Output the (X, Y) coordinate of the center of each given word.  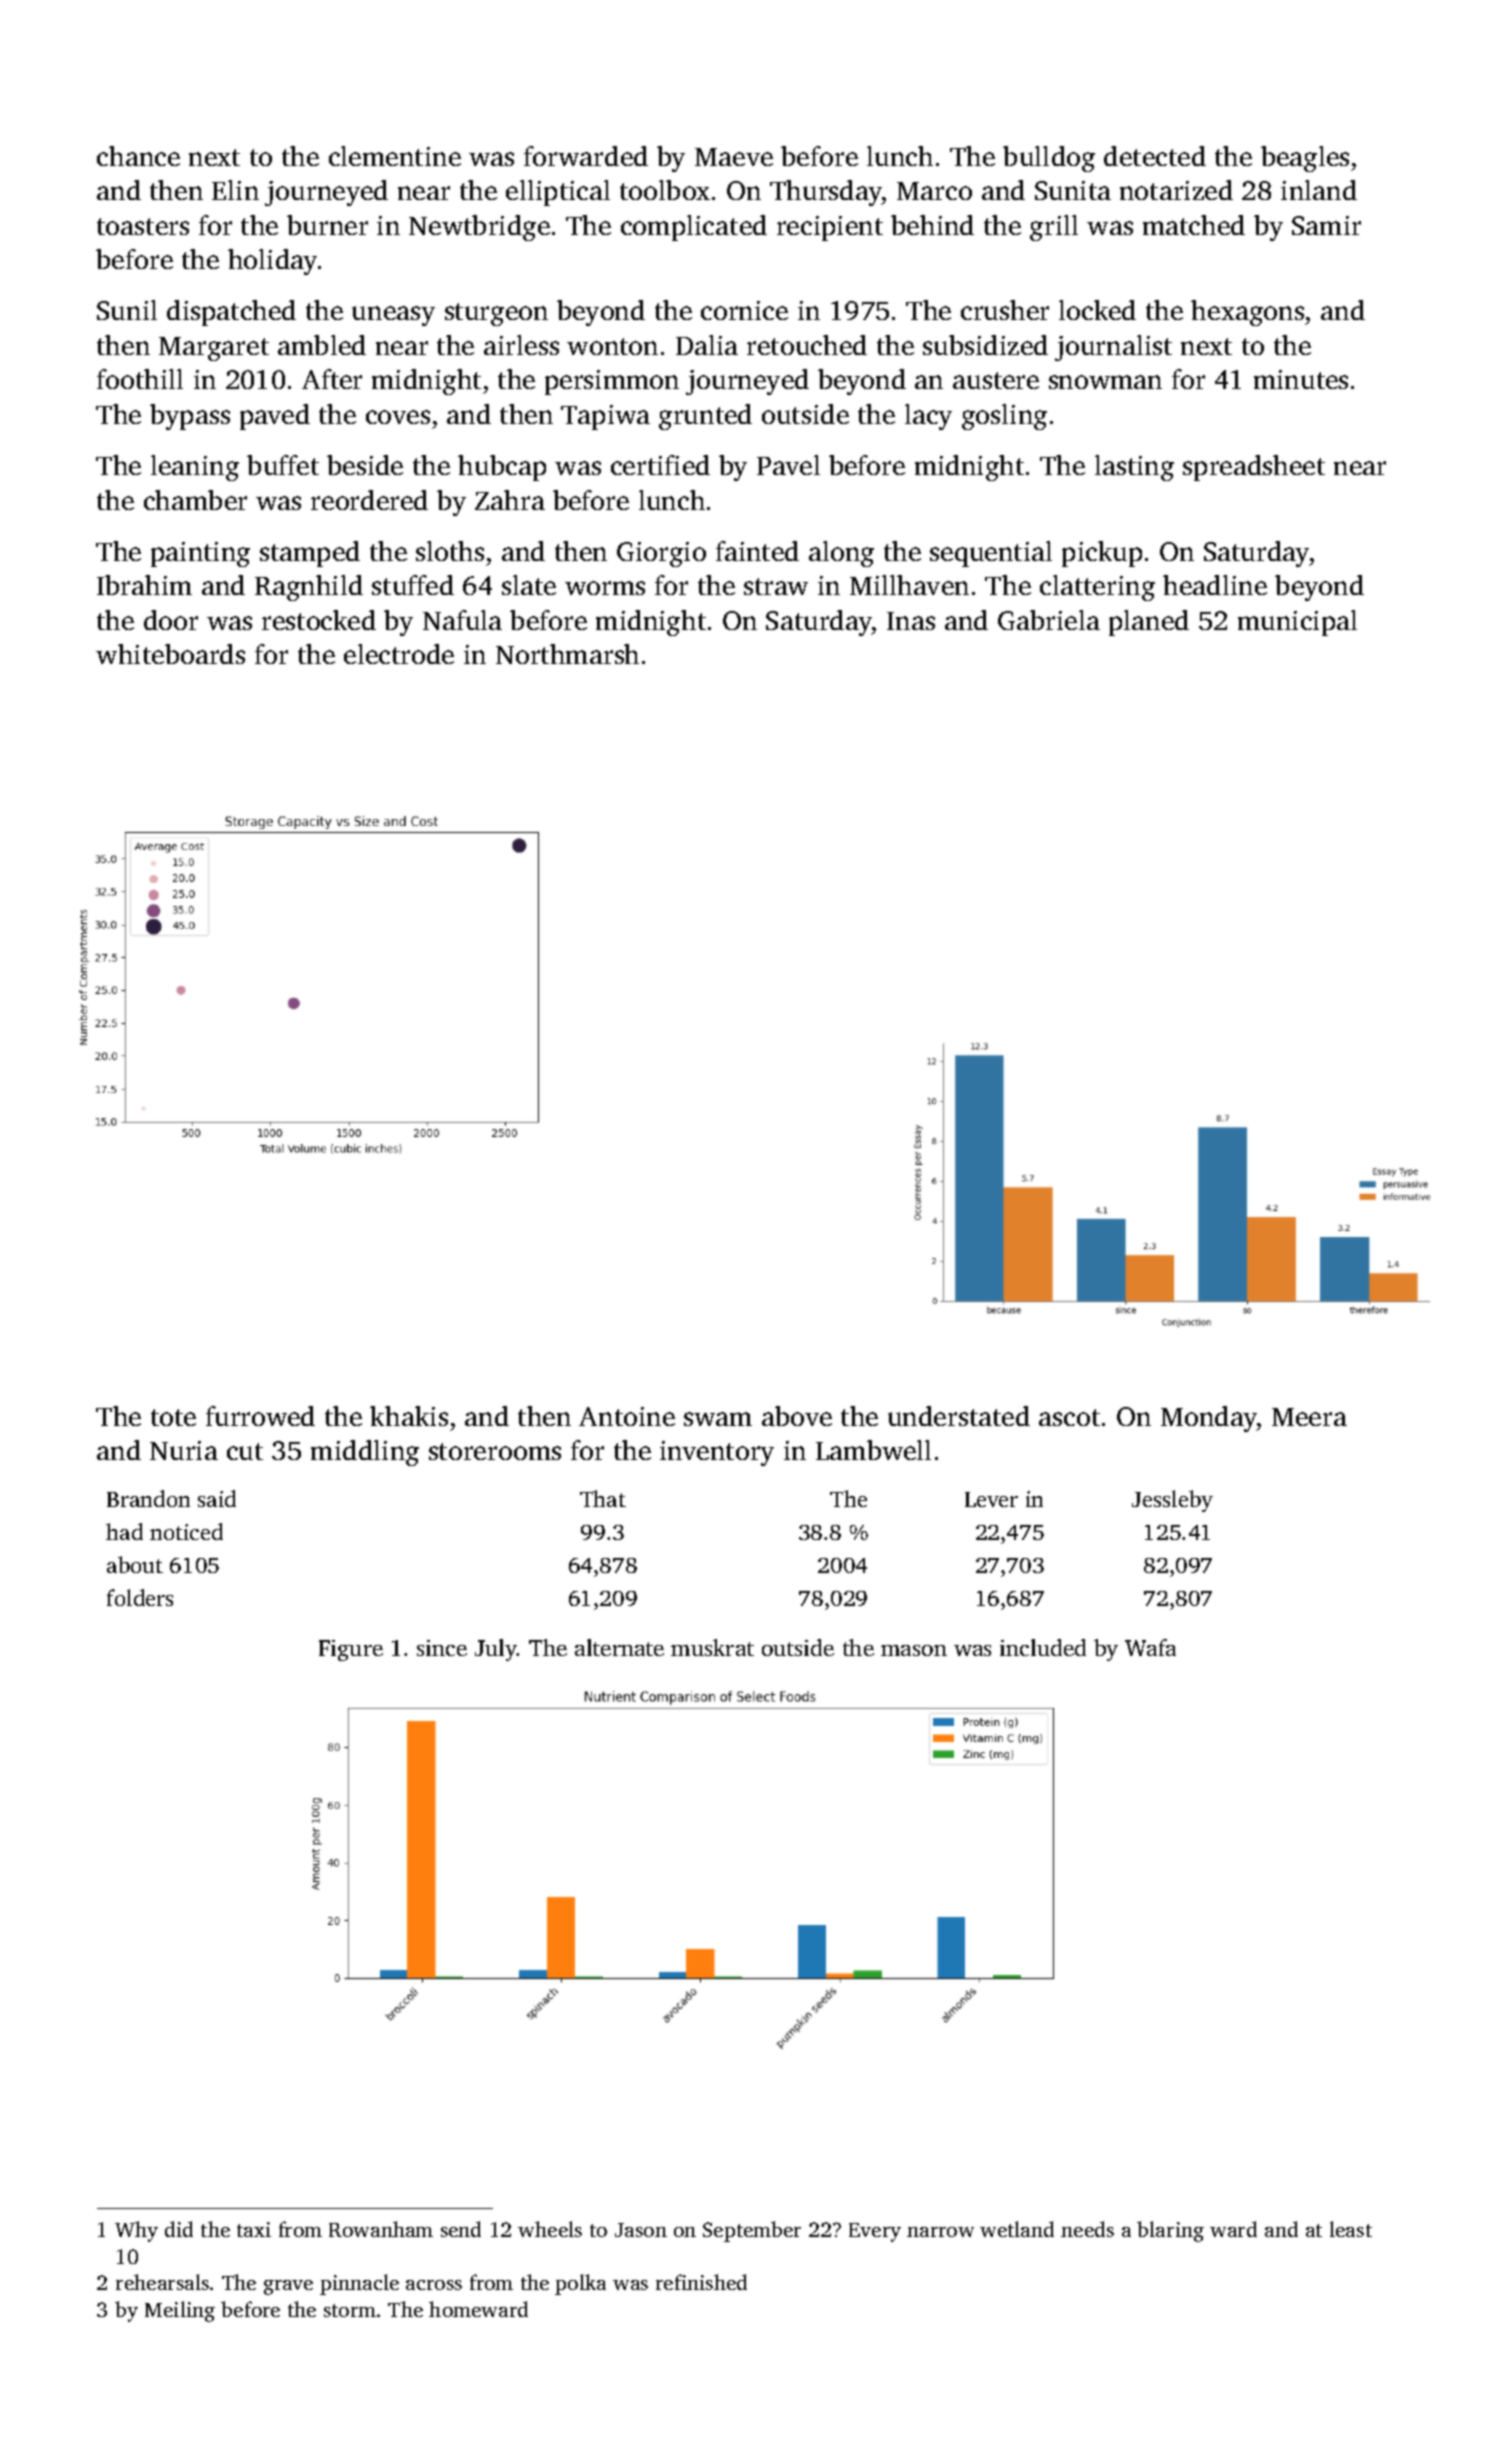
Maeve (734, 157)
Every (875, 2232)
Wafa (1150, 1647)
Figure (351, 1650)
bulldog (1049, 159)
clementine (395, 156)
